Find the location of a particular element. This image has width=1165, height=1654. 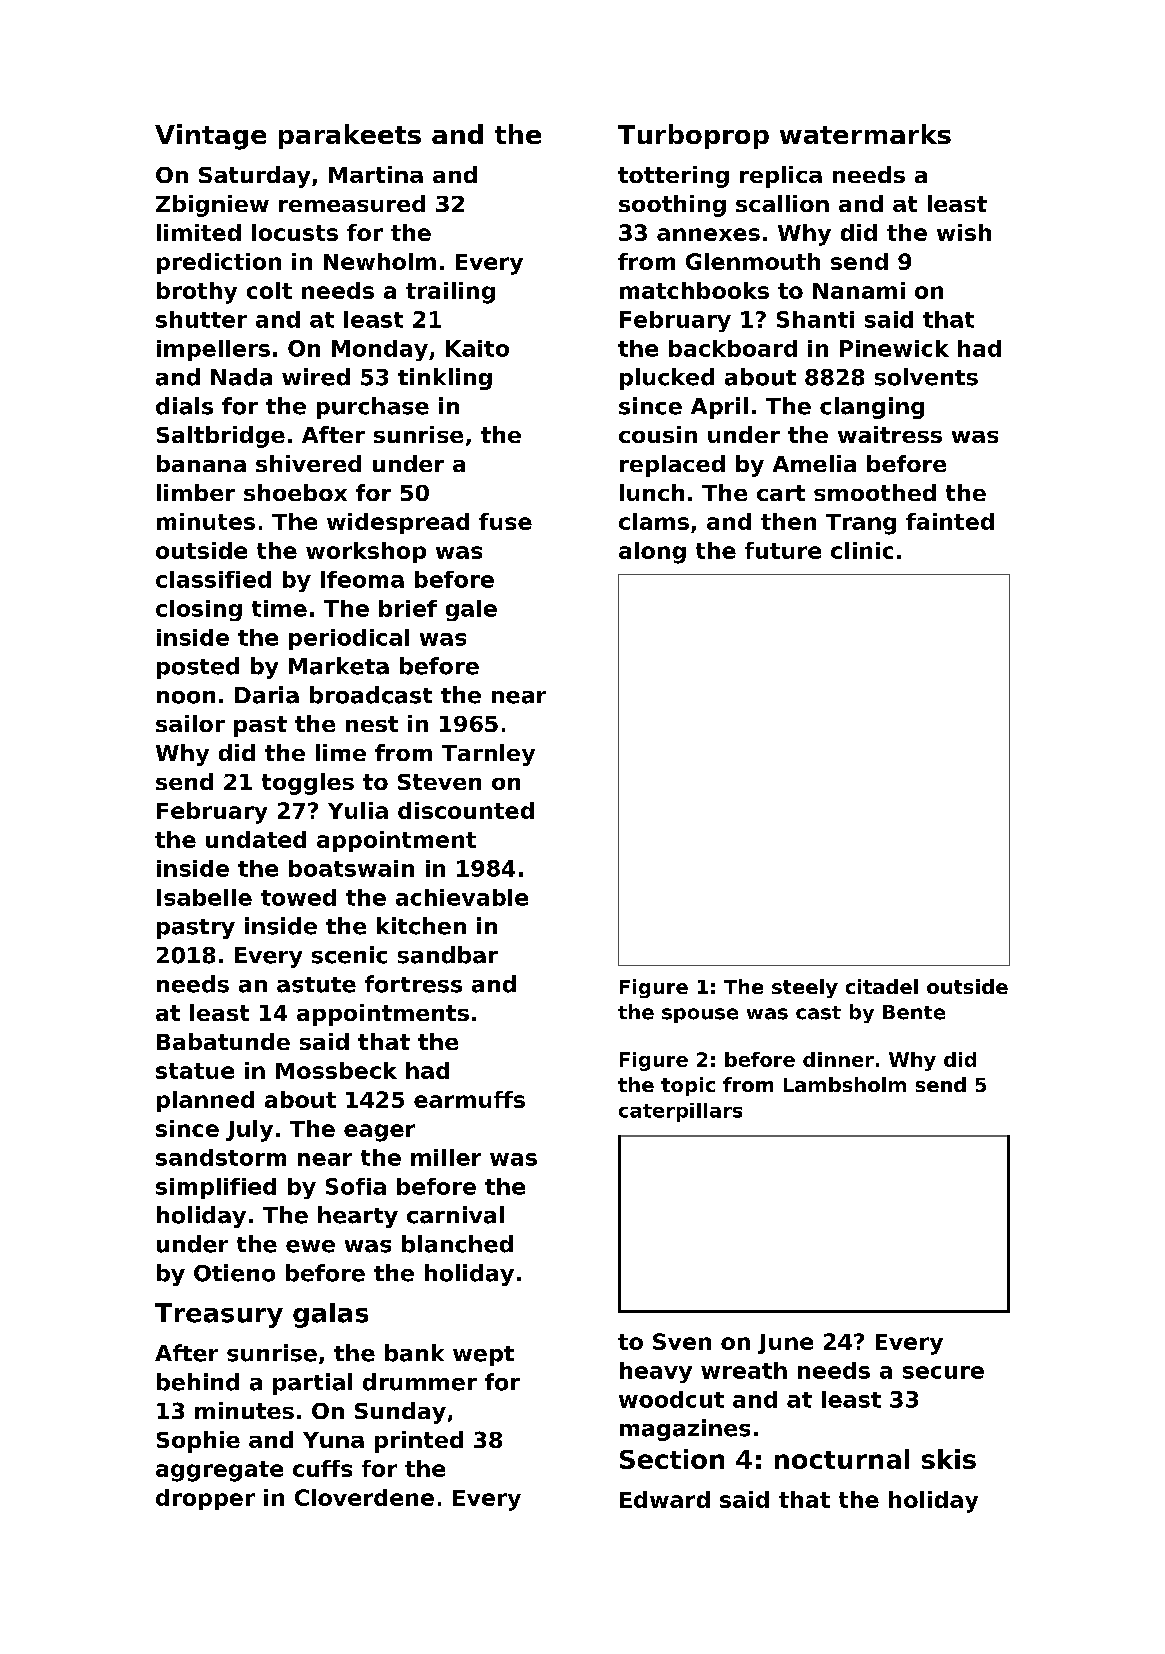

bank is located at coordinates (414, 1353).
